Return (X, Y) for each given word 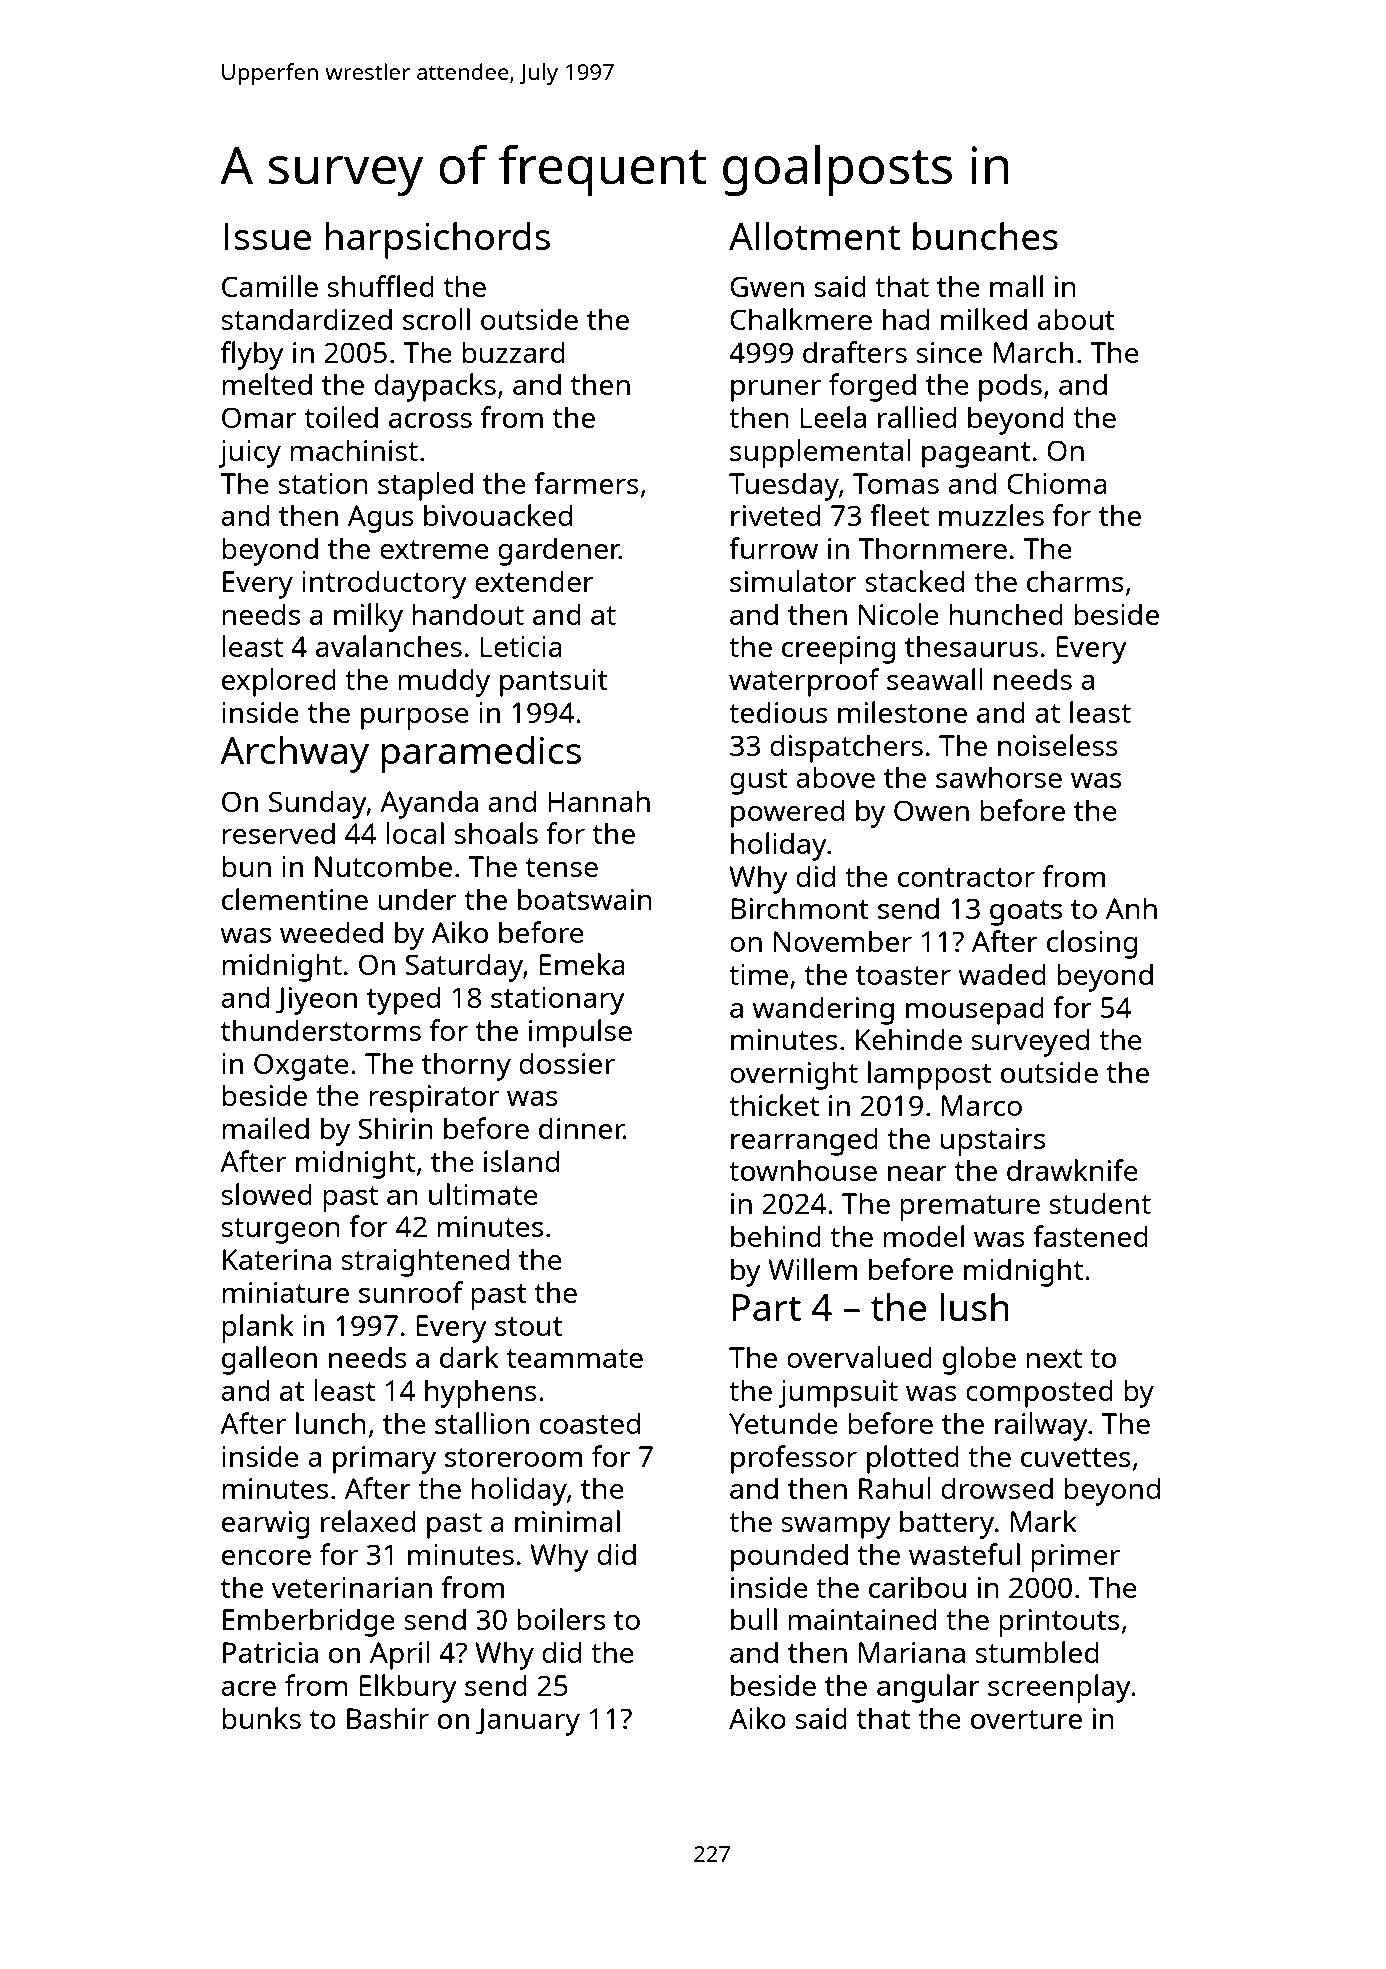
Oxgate (301, 1067)
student (1100, 1203)
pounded (789, 1557)
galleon (269, 1360)
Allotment (814, 235)
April (400, 1655)
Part (766, 1307)
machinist (354, 450)
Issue (268, 236)
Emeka (582, 964)
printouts (1059, 1623)
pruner (776, 391)
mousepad (975, 1010)
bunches (985, 236)
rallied (917, 417)
